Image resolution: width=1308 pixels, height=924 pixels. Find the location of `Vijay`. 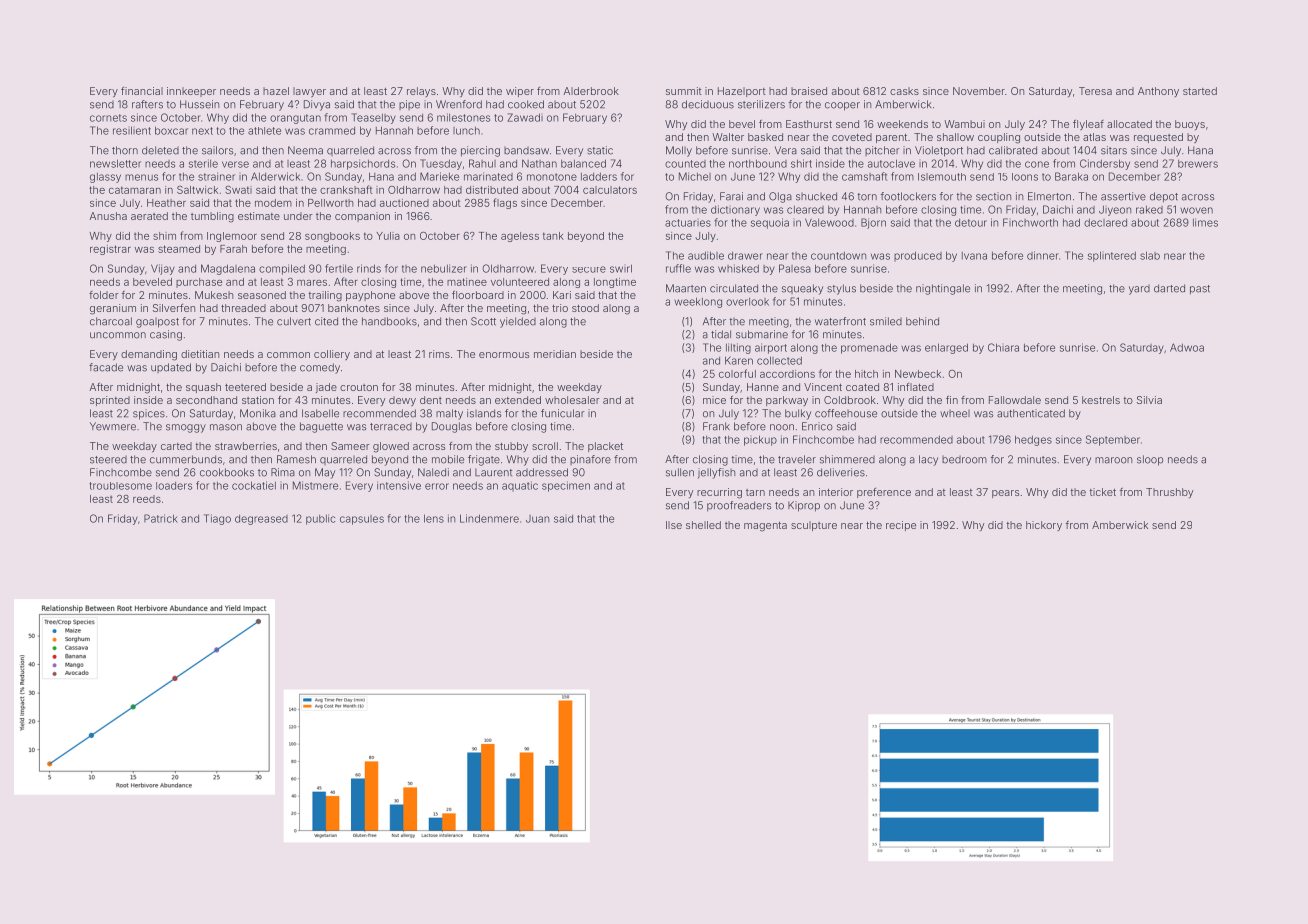

Vijay is located at coordinates (163, 269).
